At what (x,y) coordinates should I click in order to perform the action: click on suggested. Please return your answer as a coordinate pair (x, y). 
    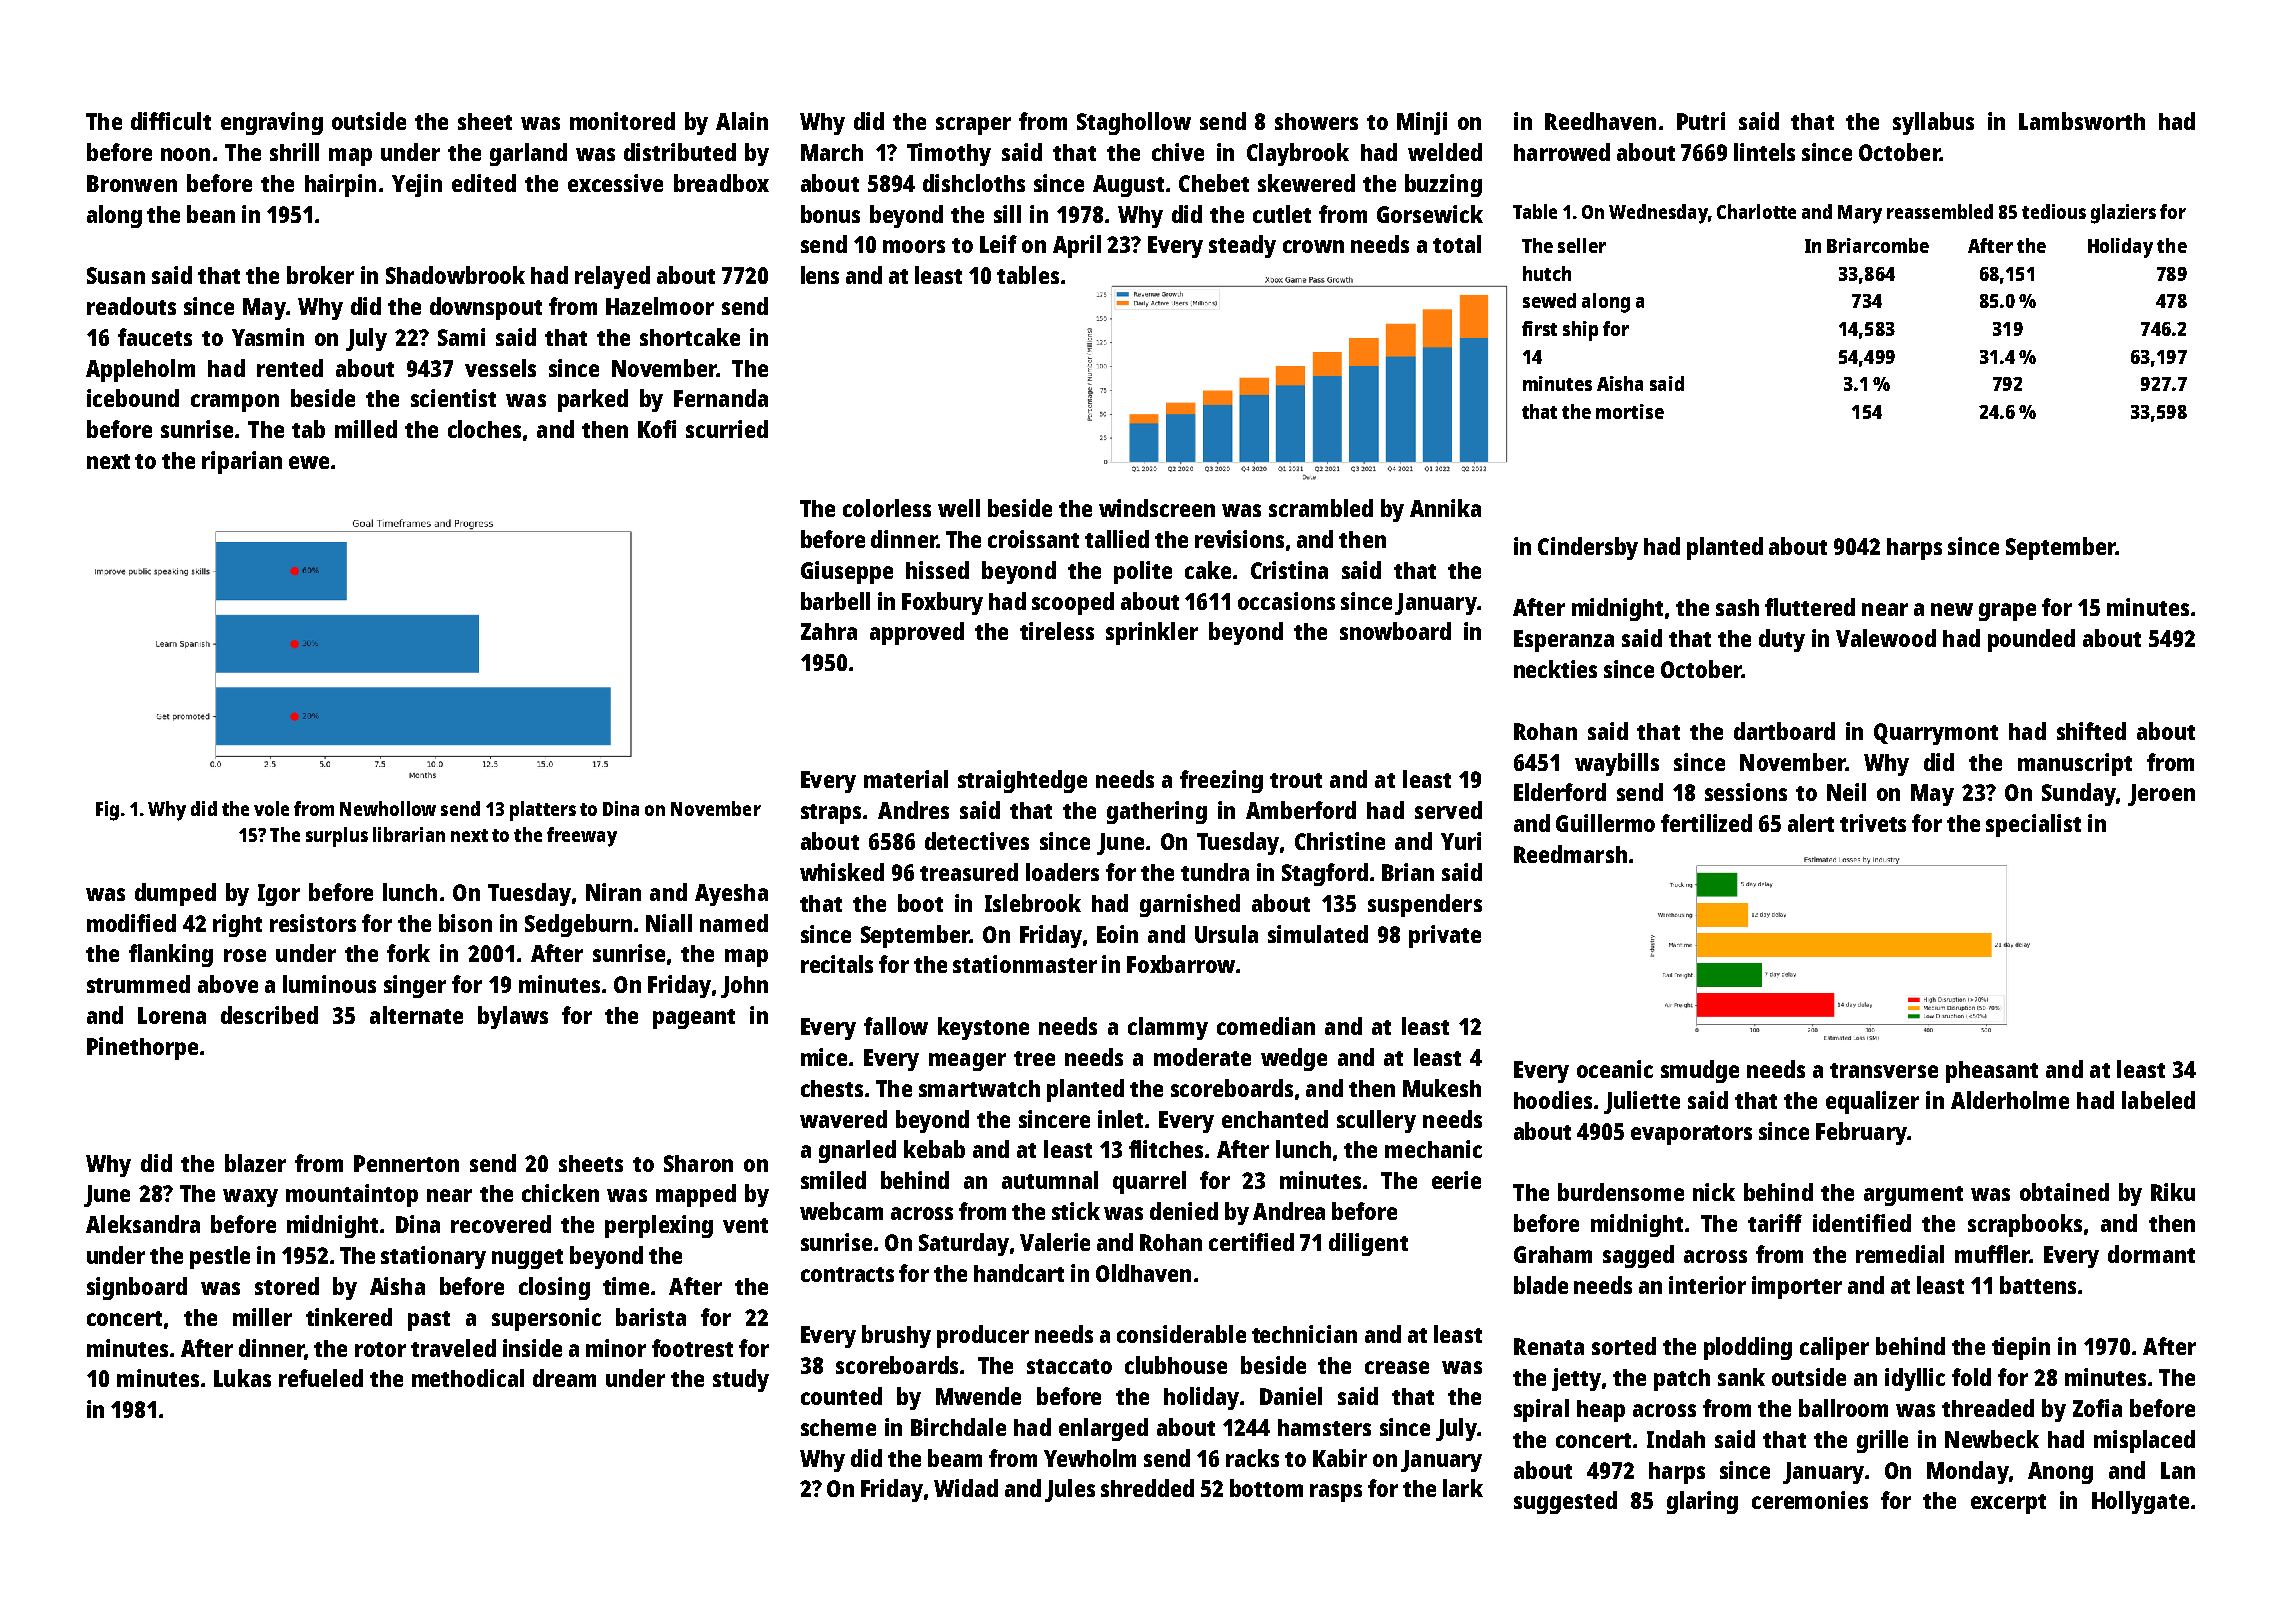
    Looking at the image, I should click on (1565, 1502).
